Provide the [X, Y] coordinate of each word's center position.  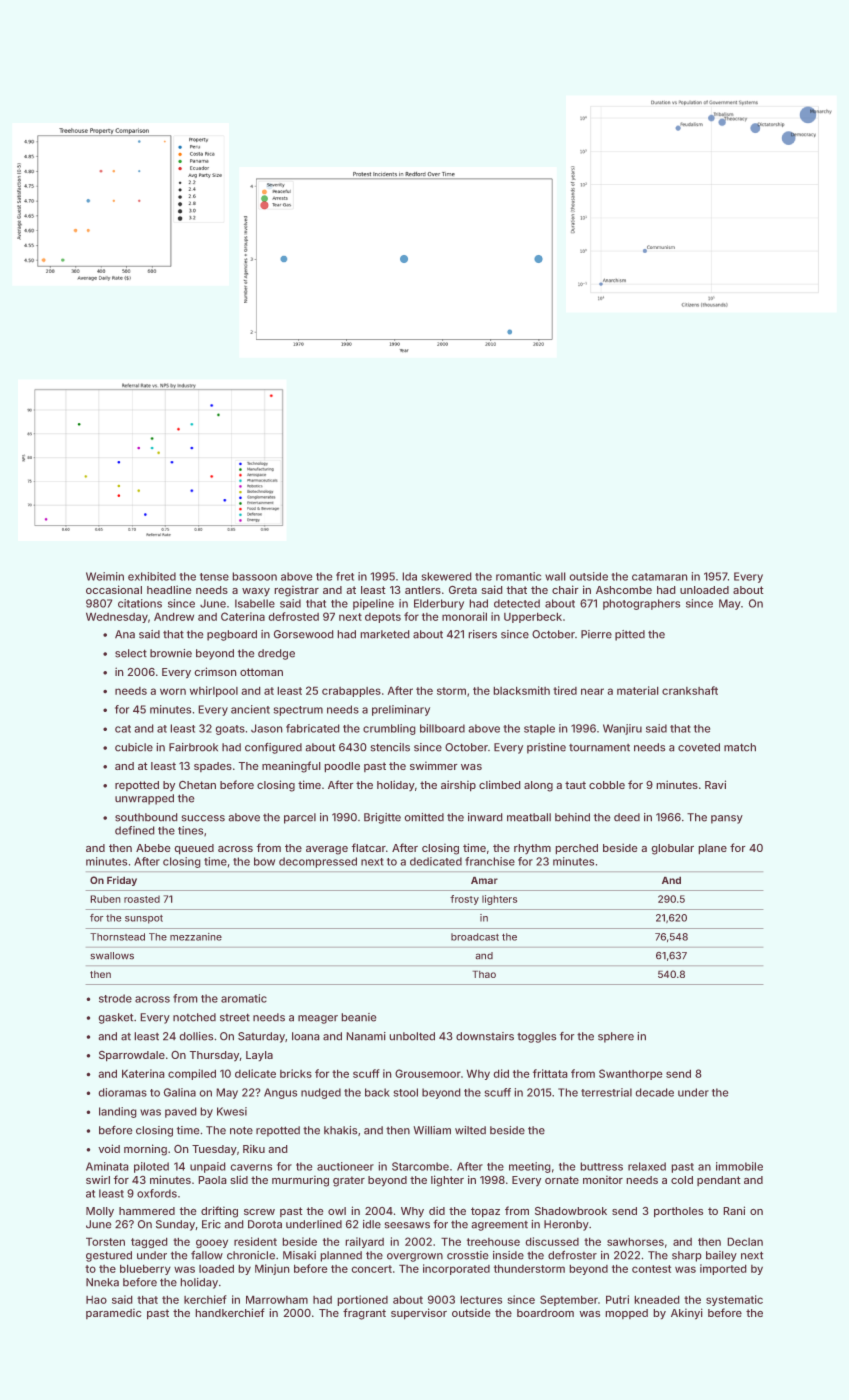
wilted [470, 1130]
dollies [196, 1036]
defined [135, 830]
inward [485, 817]
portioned [362, 1300]
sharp [687, 1256]
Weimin [105, 576]
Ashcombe [624, 590]
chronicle [251, 1255]
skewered [446, 576]
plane [712, 849]
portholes [678, 1212]
